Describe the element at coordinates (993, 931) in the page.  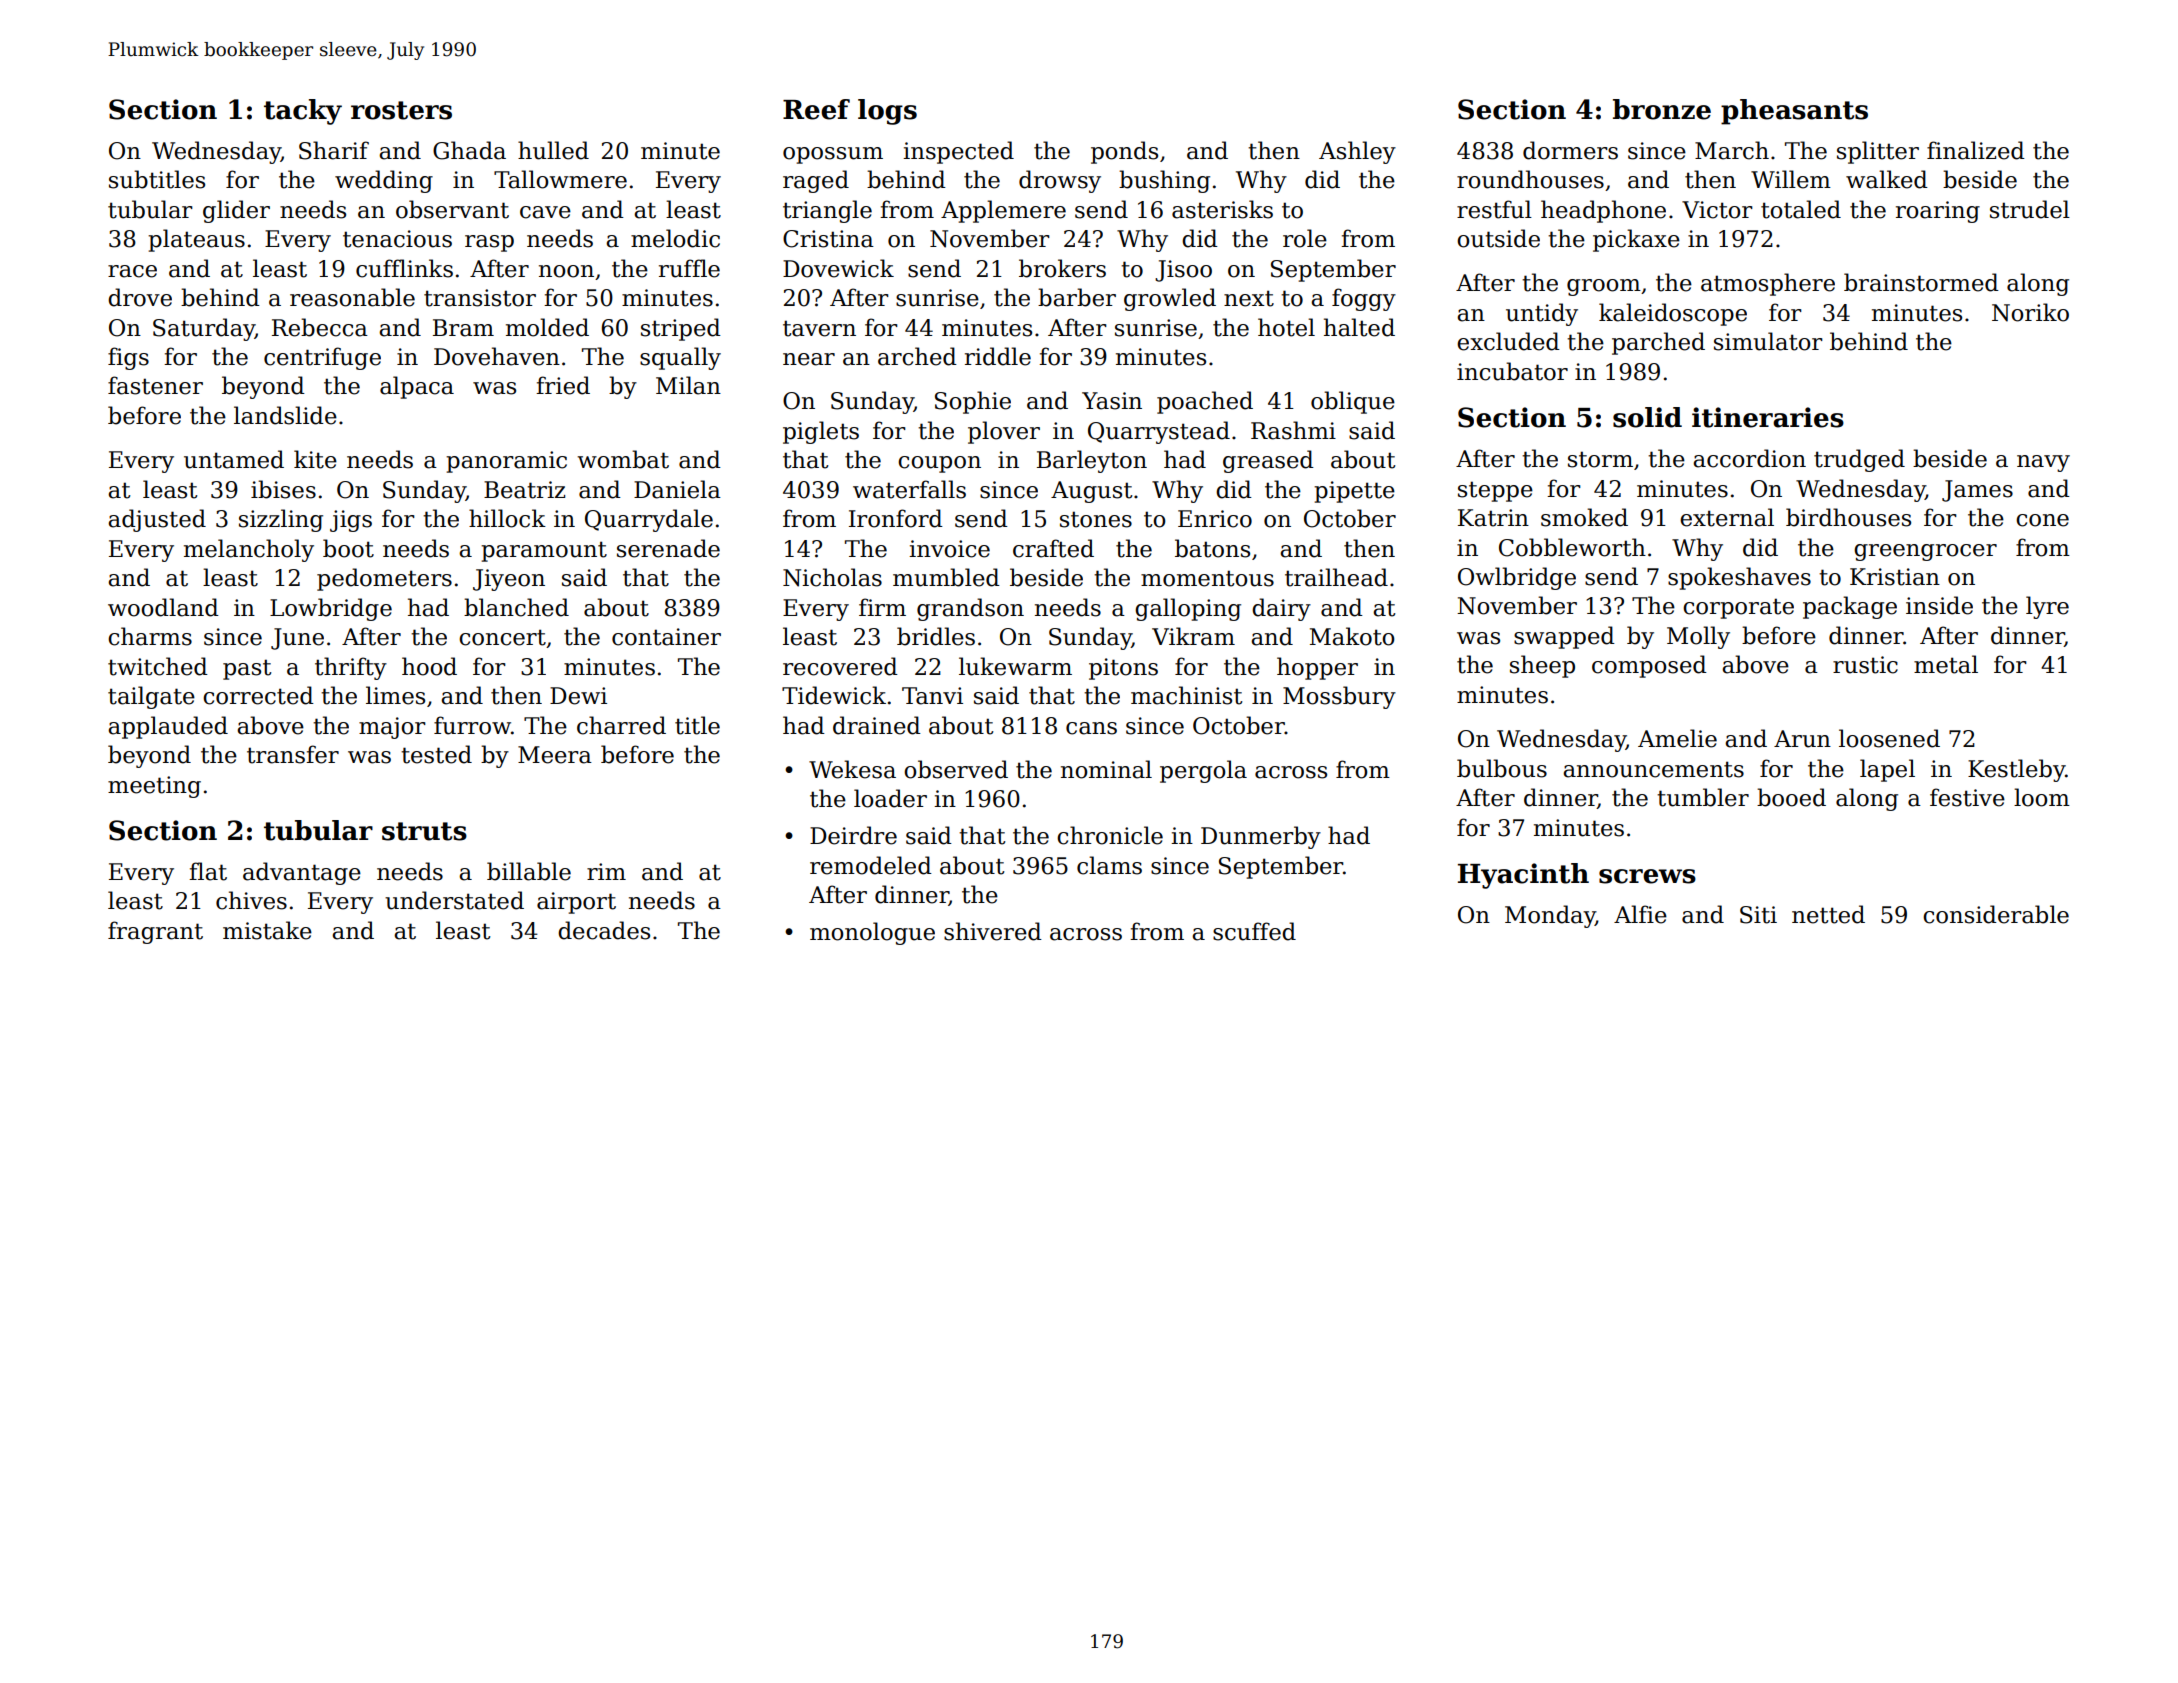
I see `shivered` at that location.
